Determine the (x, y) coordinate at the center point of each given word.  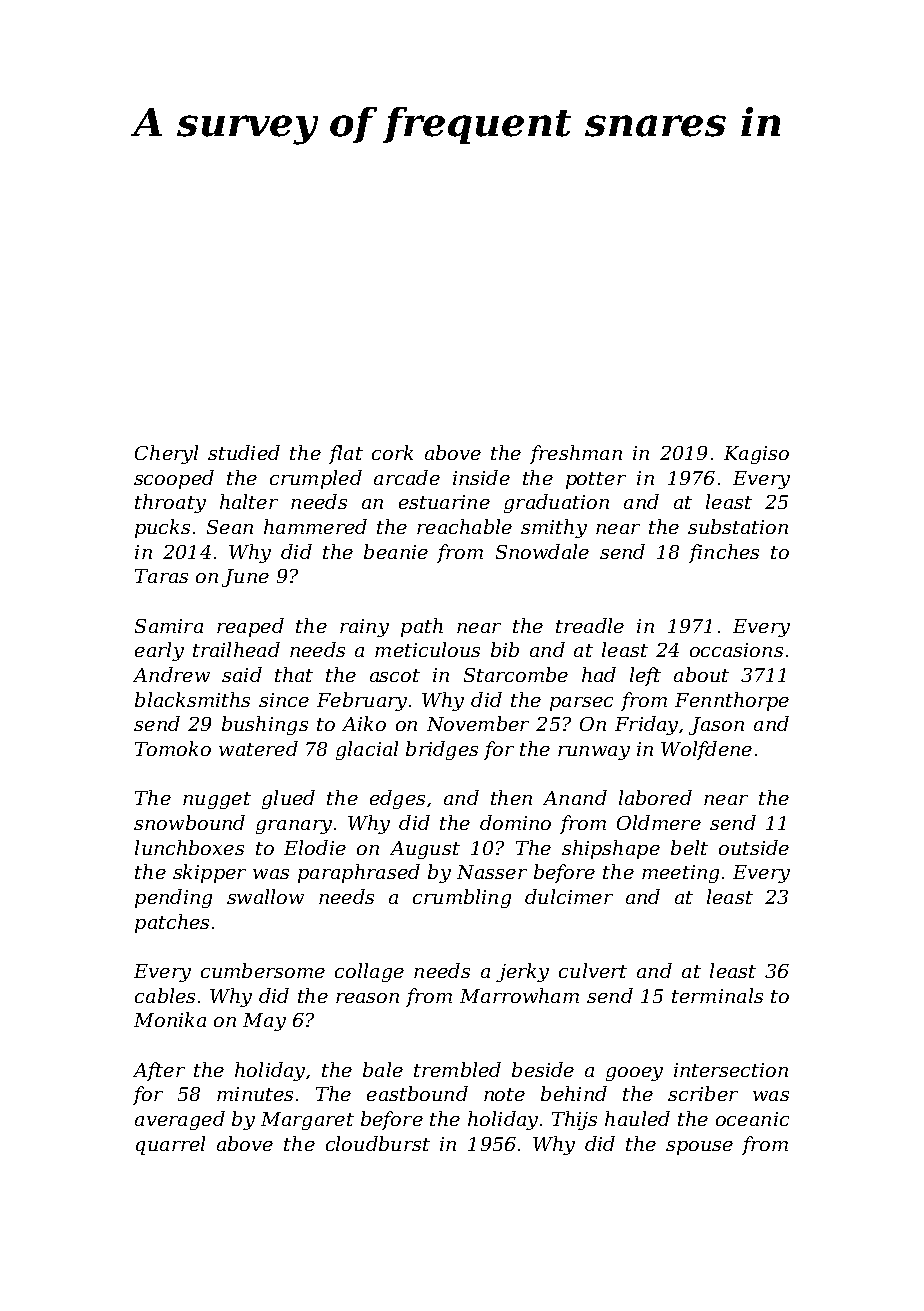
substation (738, 526)
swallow (265, 896)
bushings (265, 725)
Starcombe (516, 674)
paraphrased (359, 873)
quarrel (170, 1145)
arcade (407, 477)
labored (655, 797)
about (701, 674)
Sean (230, 527)
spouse (699, 1148)
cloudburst (378, 1143)
